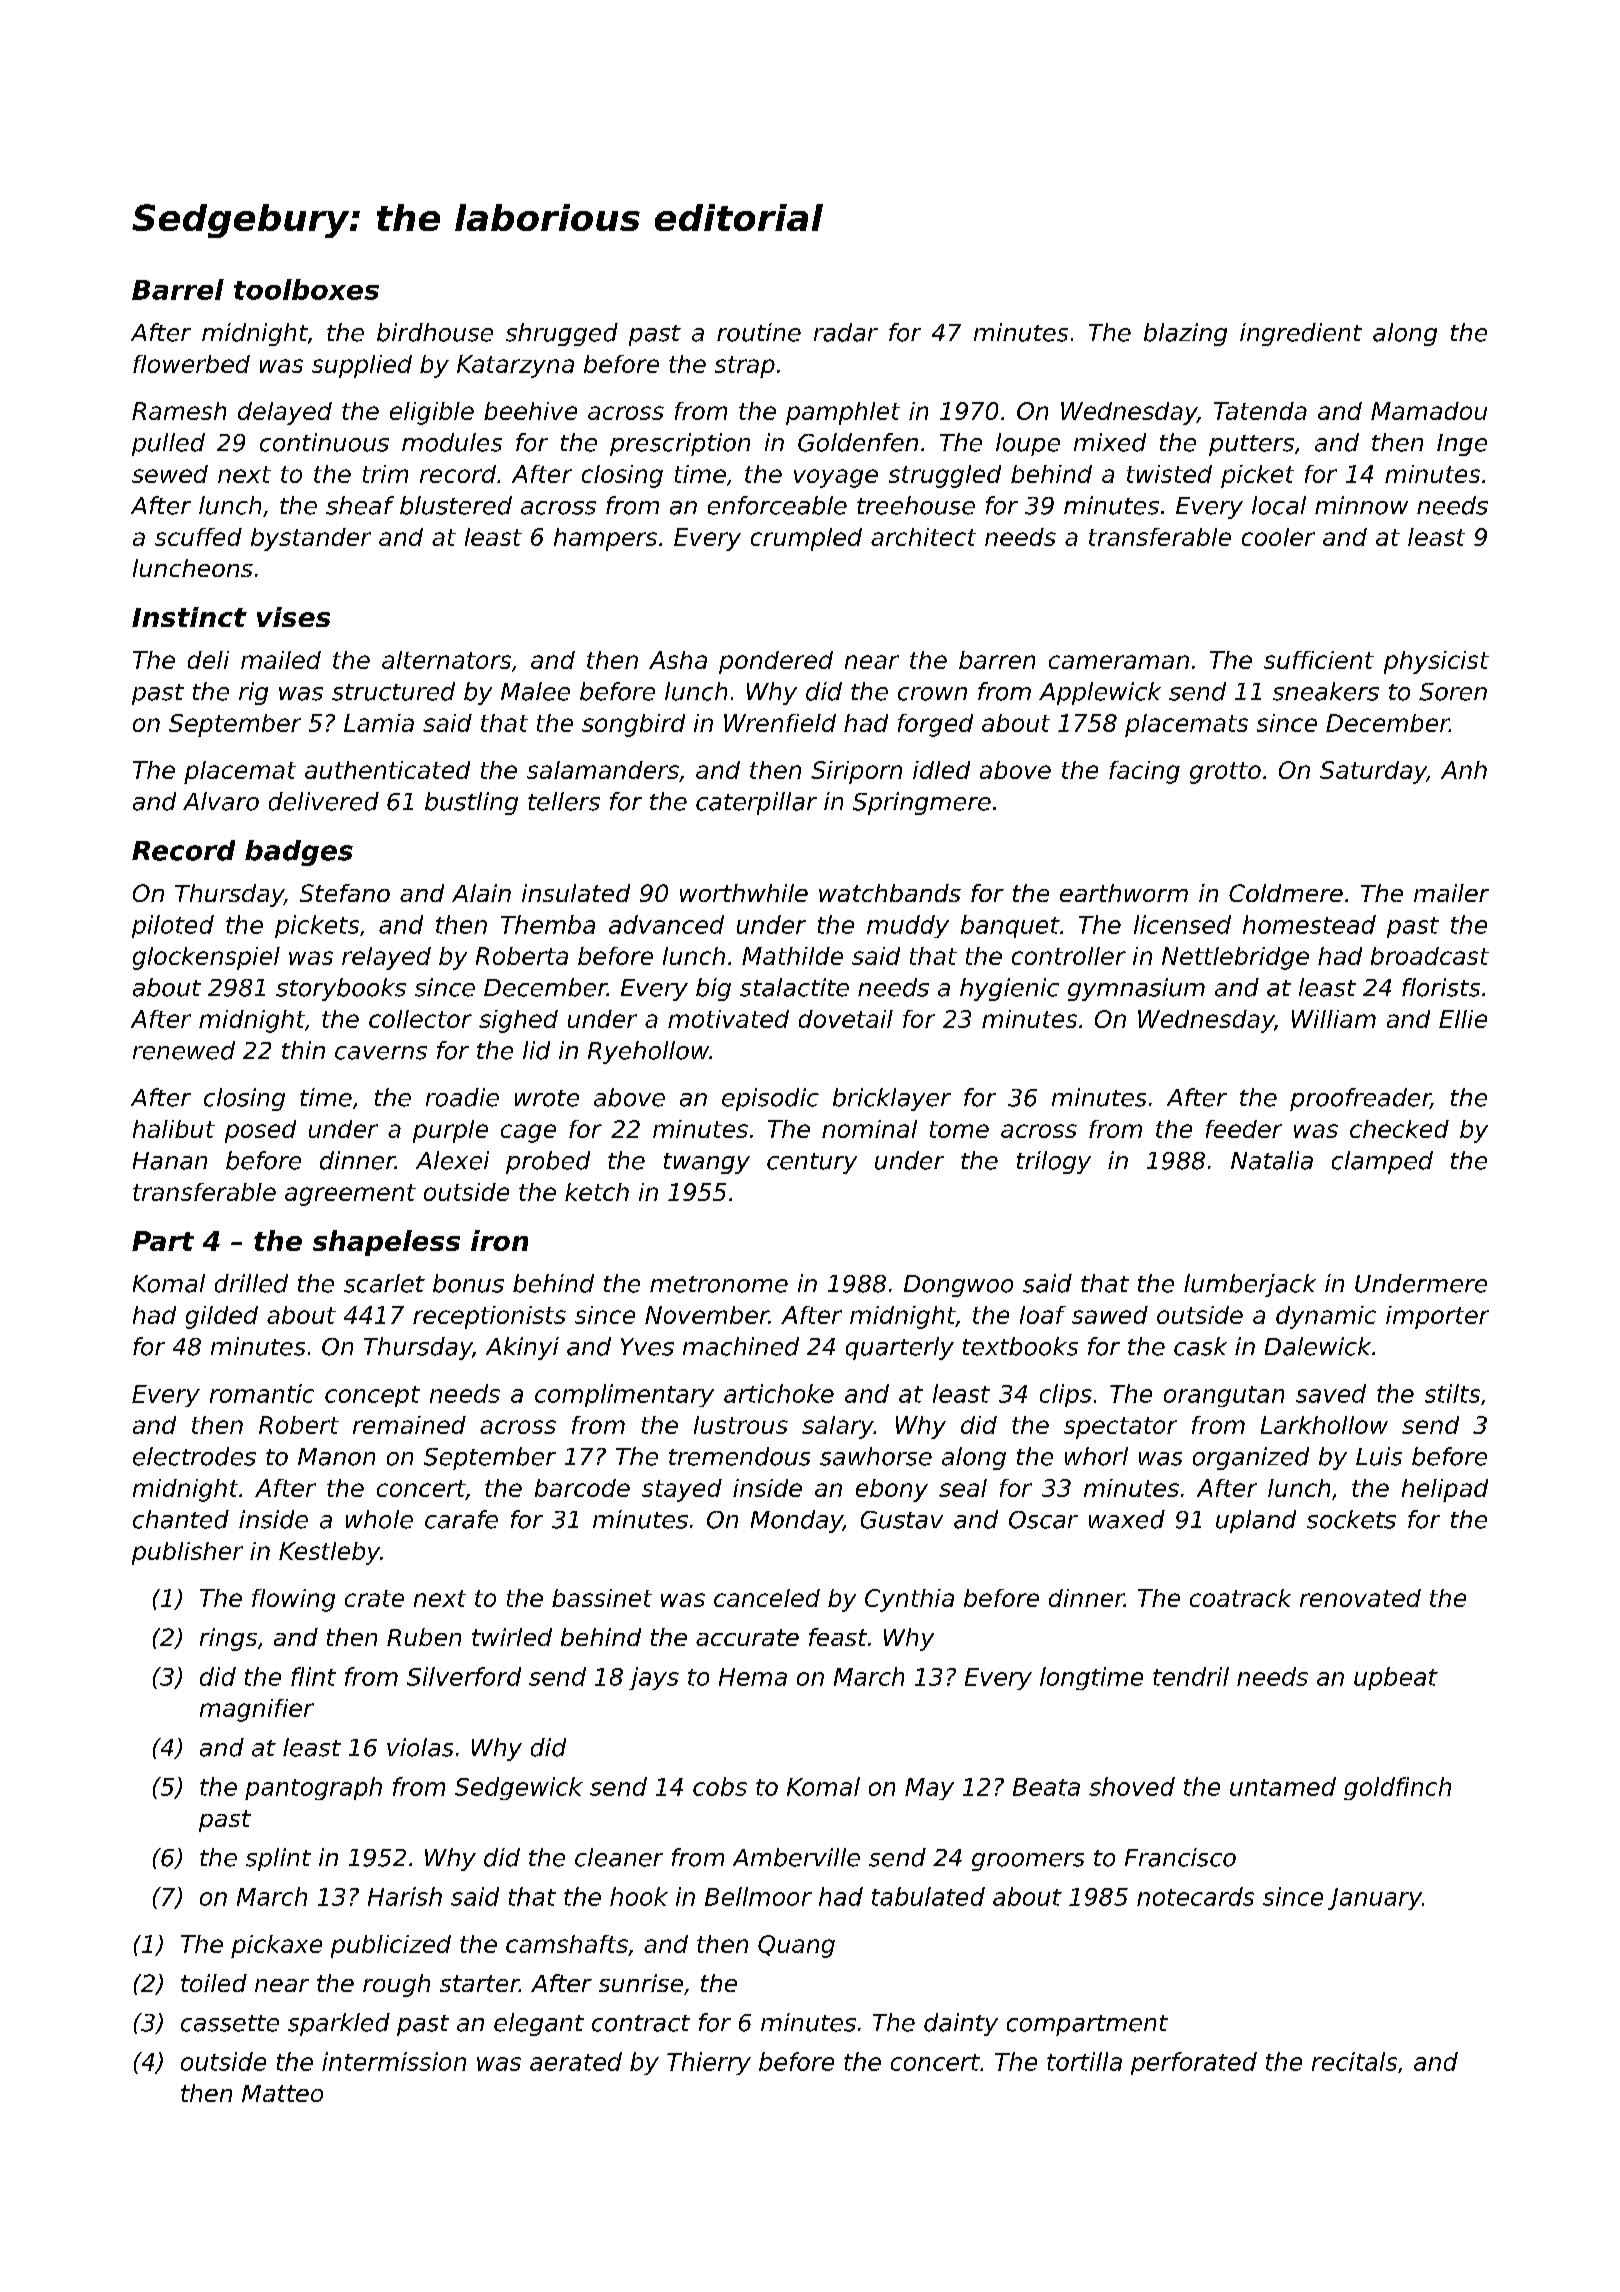  Describe the element at coordinates (633, 725) in the document. I see `songbird` at that location.
